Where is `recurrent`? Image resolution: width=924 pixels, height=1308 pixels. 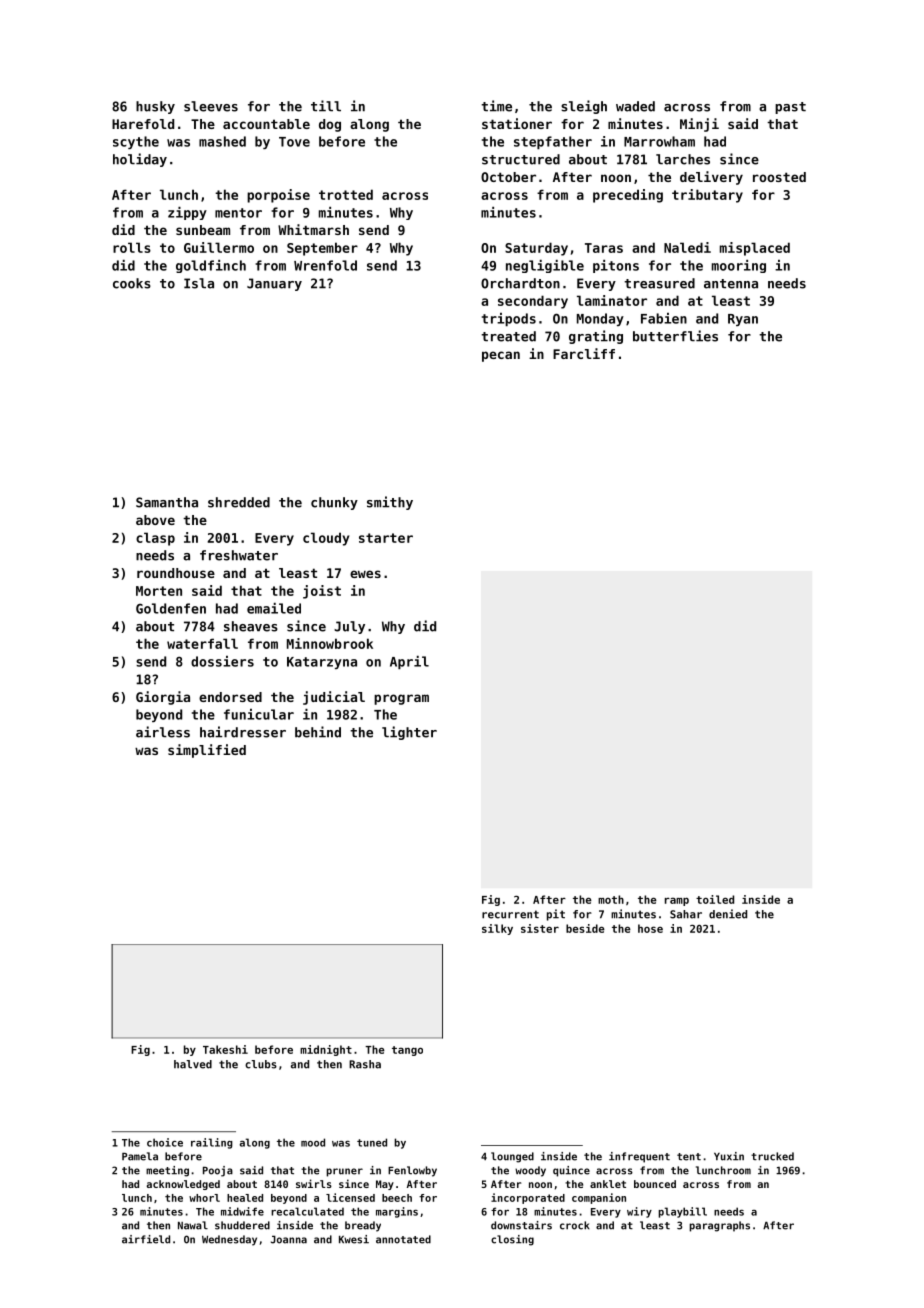 recurrent is located at coordinates (510, 914).
